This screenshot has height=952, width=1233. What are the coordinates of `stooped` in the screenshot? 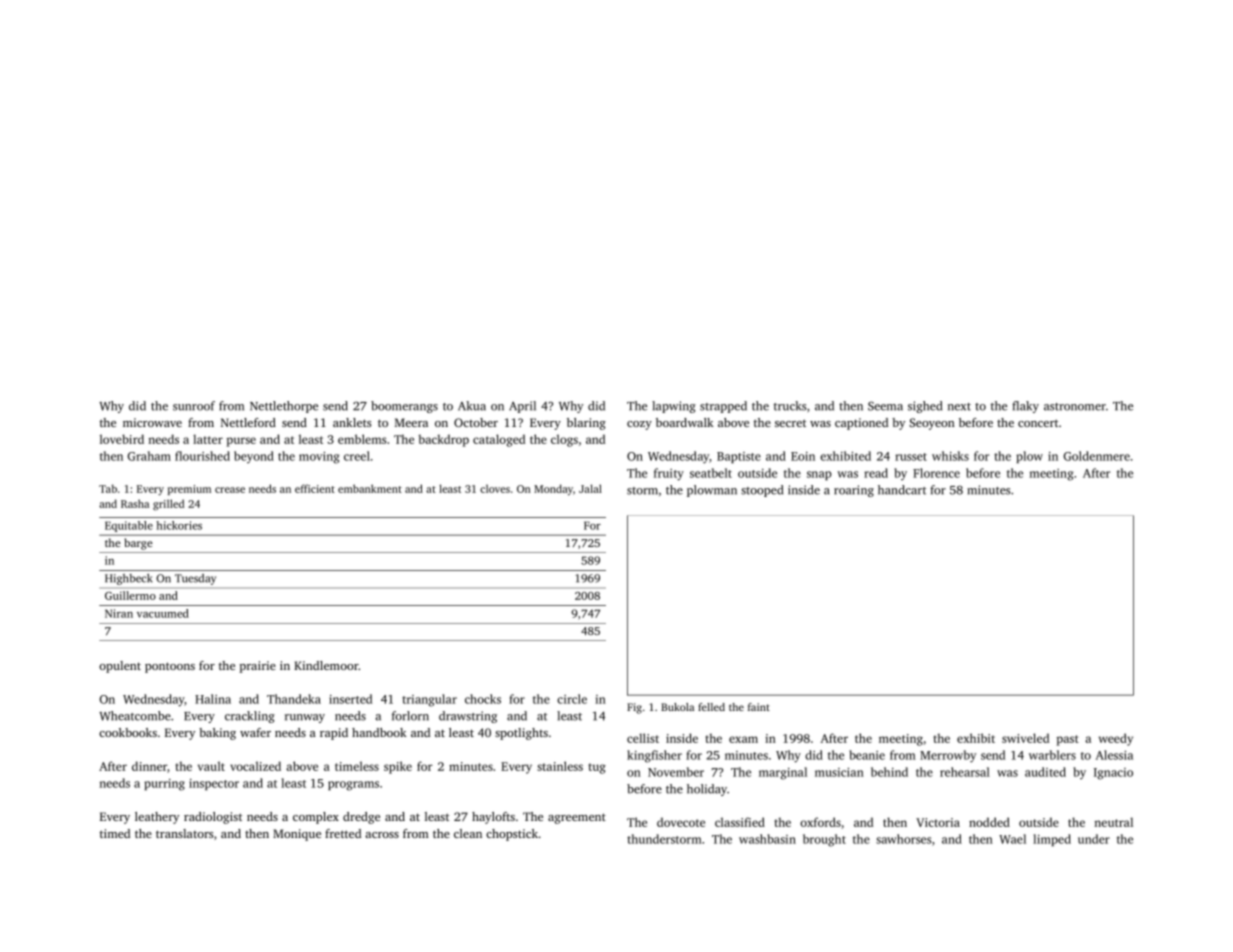 It's located at (762, 491).
